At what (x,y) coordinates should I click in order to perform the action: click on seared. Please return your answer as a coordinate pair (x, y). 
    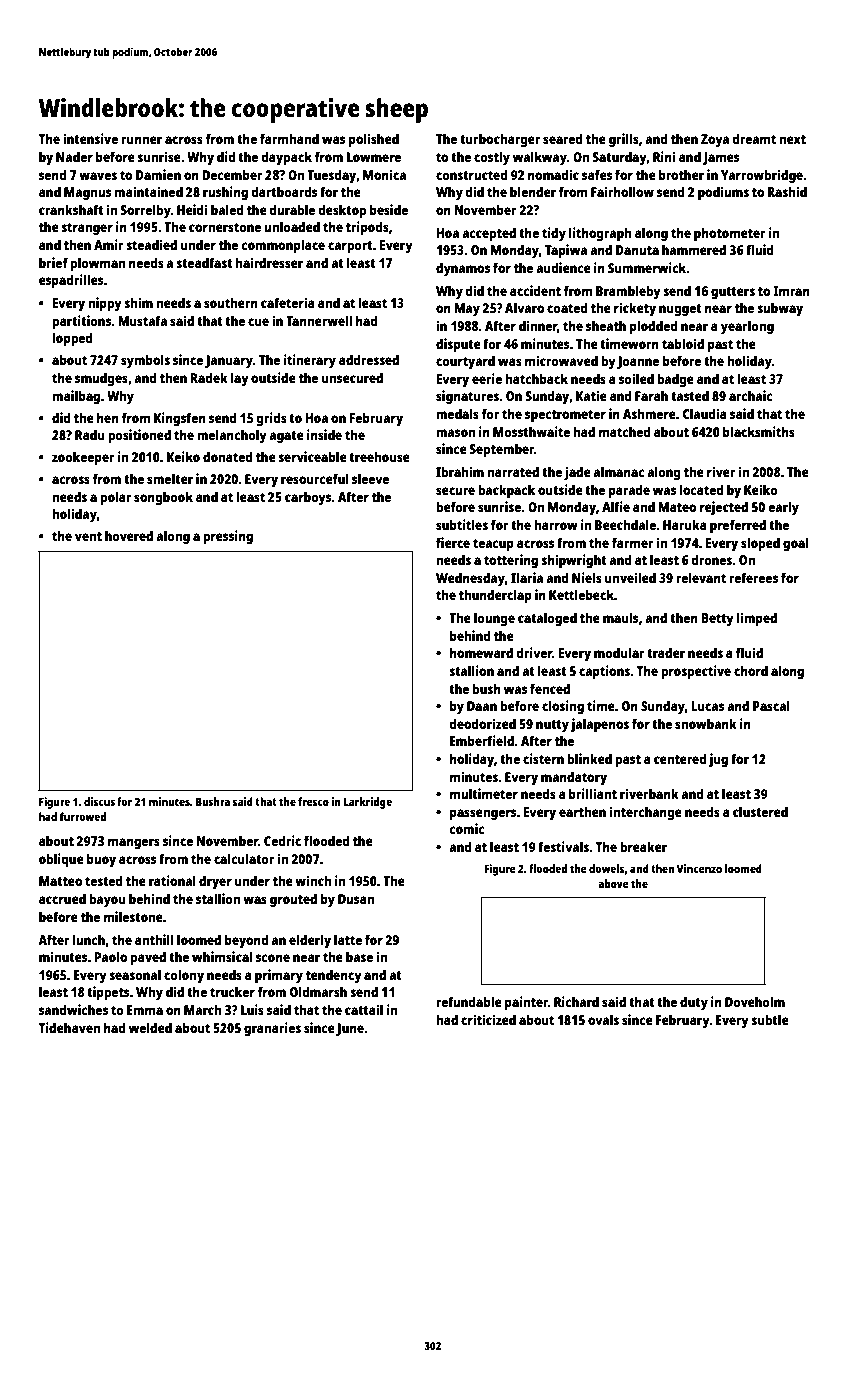
    Looking at the image, I should click on (563, 138).
